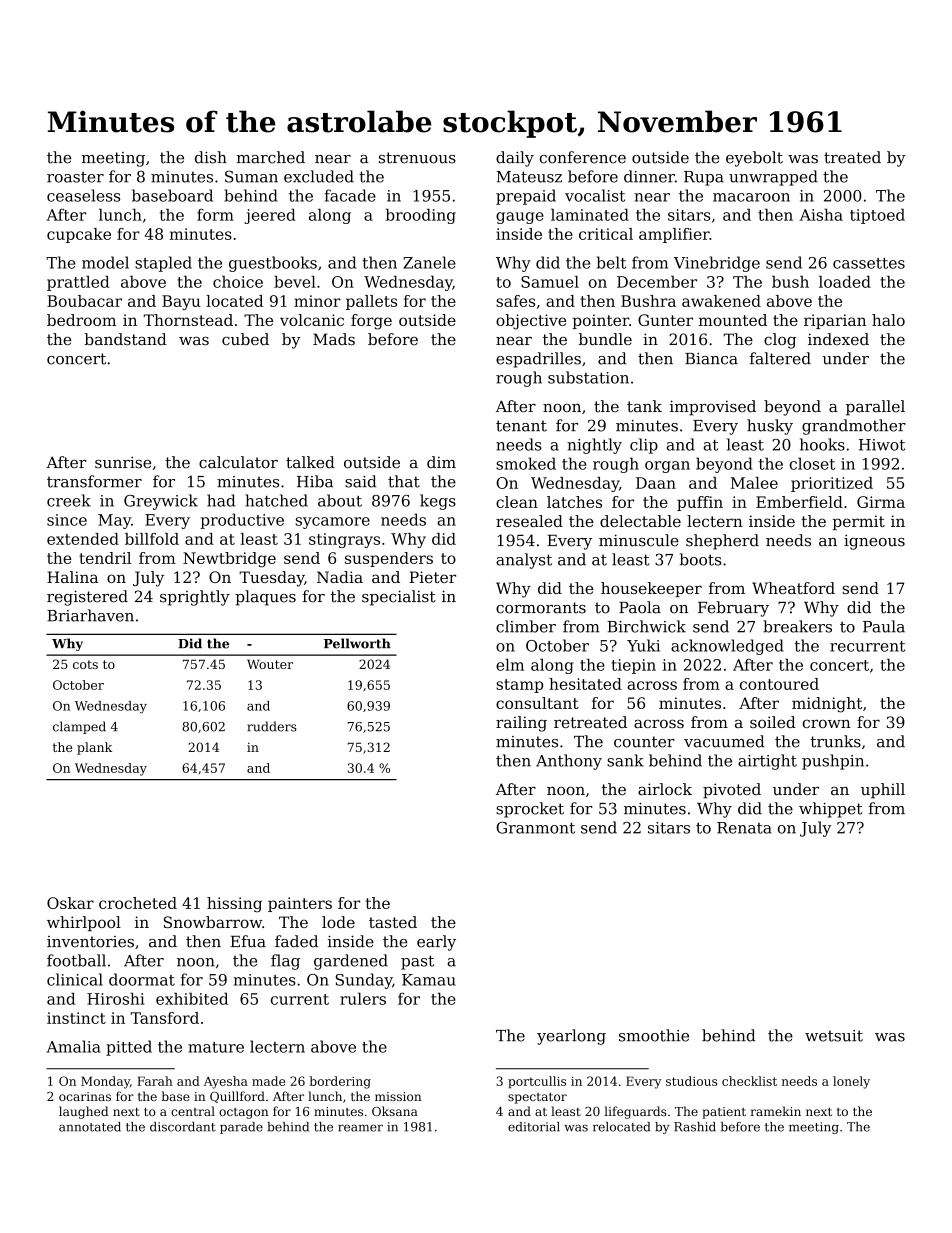 The width and height of the screenshot is (952, 1233). Describe the element at coordinates (515, 159) in the screenshot. I see `daily` at that location.
